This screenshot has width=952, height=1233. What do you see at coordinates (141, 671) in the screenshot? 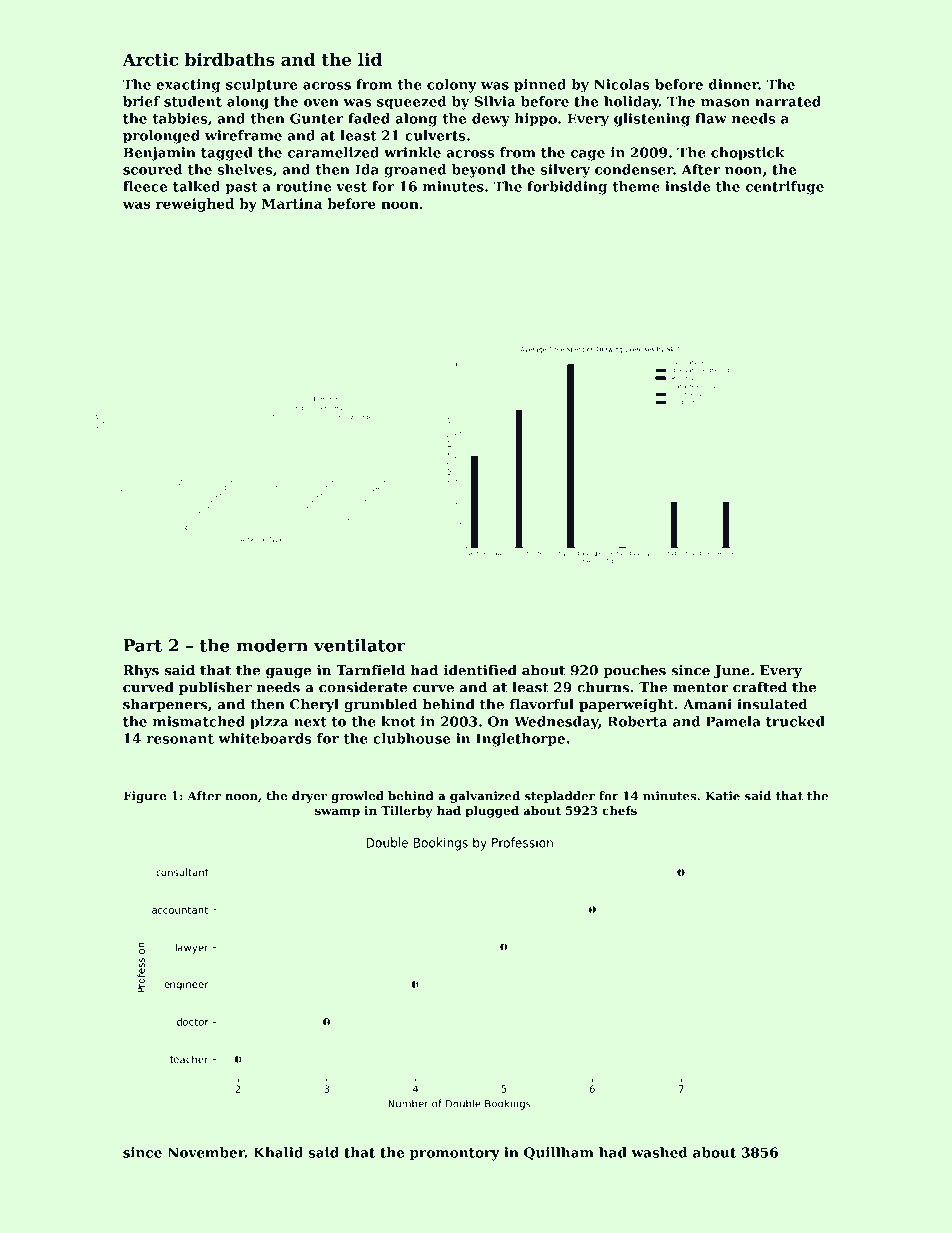
I see `Rhys` at bounding box center [141, 671].
